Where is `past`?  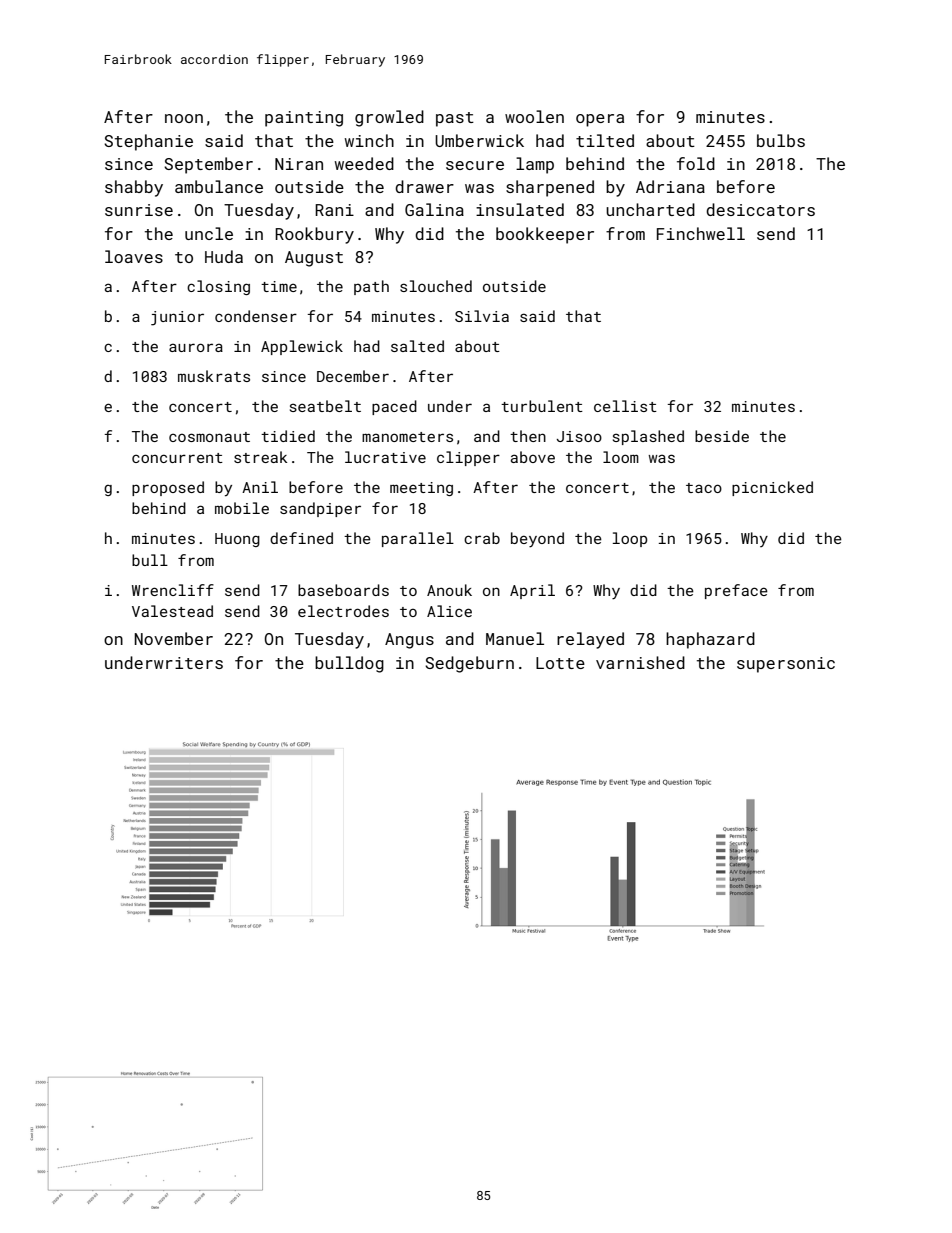 past is located at coordinates (455, 119).
